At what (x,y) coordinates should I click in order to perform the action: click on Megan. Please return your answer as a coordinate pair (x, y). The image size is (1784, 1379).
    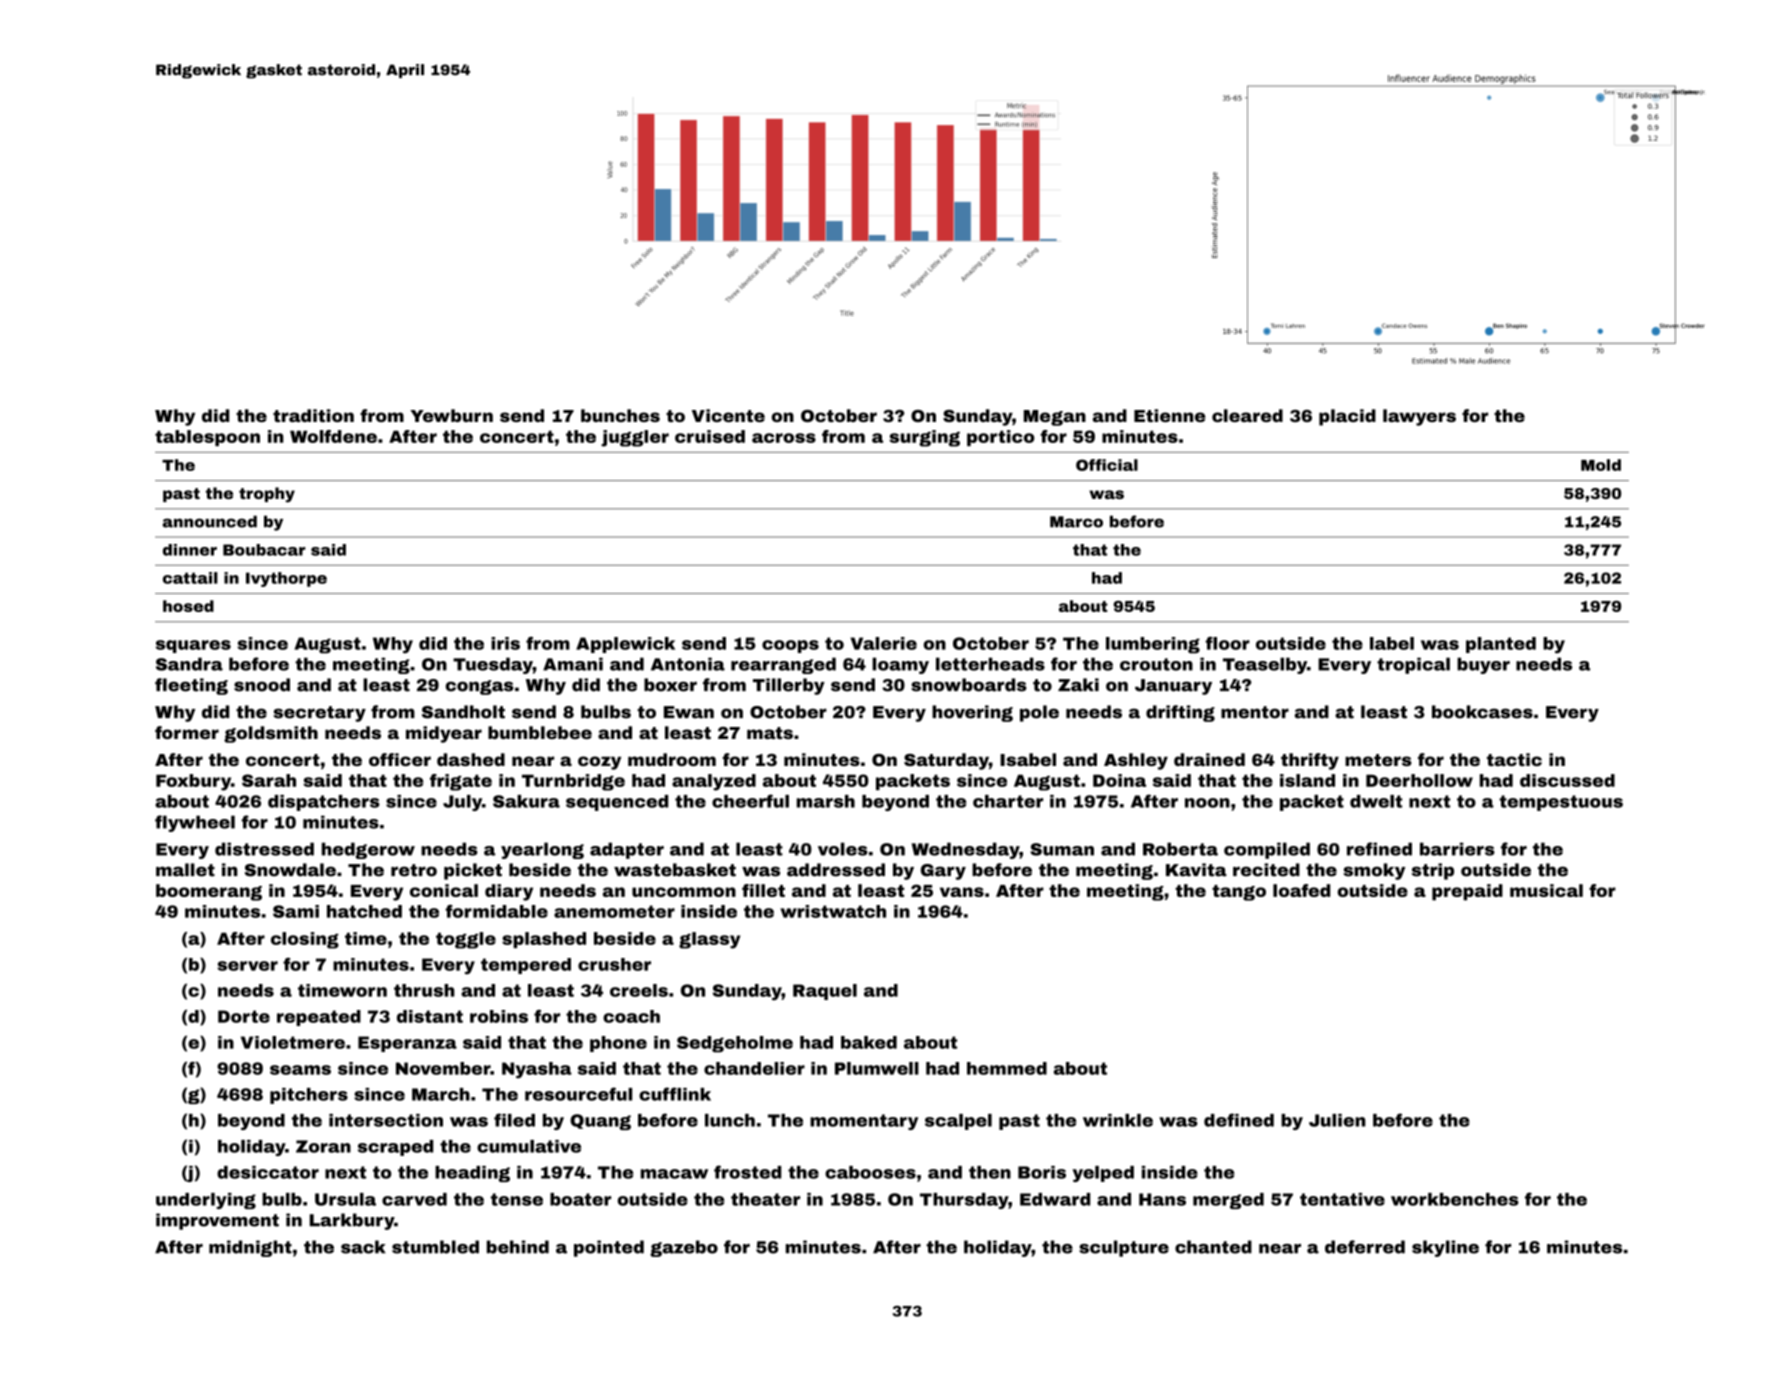
    Looking at the image, I should click on (1055, 418).
